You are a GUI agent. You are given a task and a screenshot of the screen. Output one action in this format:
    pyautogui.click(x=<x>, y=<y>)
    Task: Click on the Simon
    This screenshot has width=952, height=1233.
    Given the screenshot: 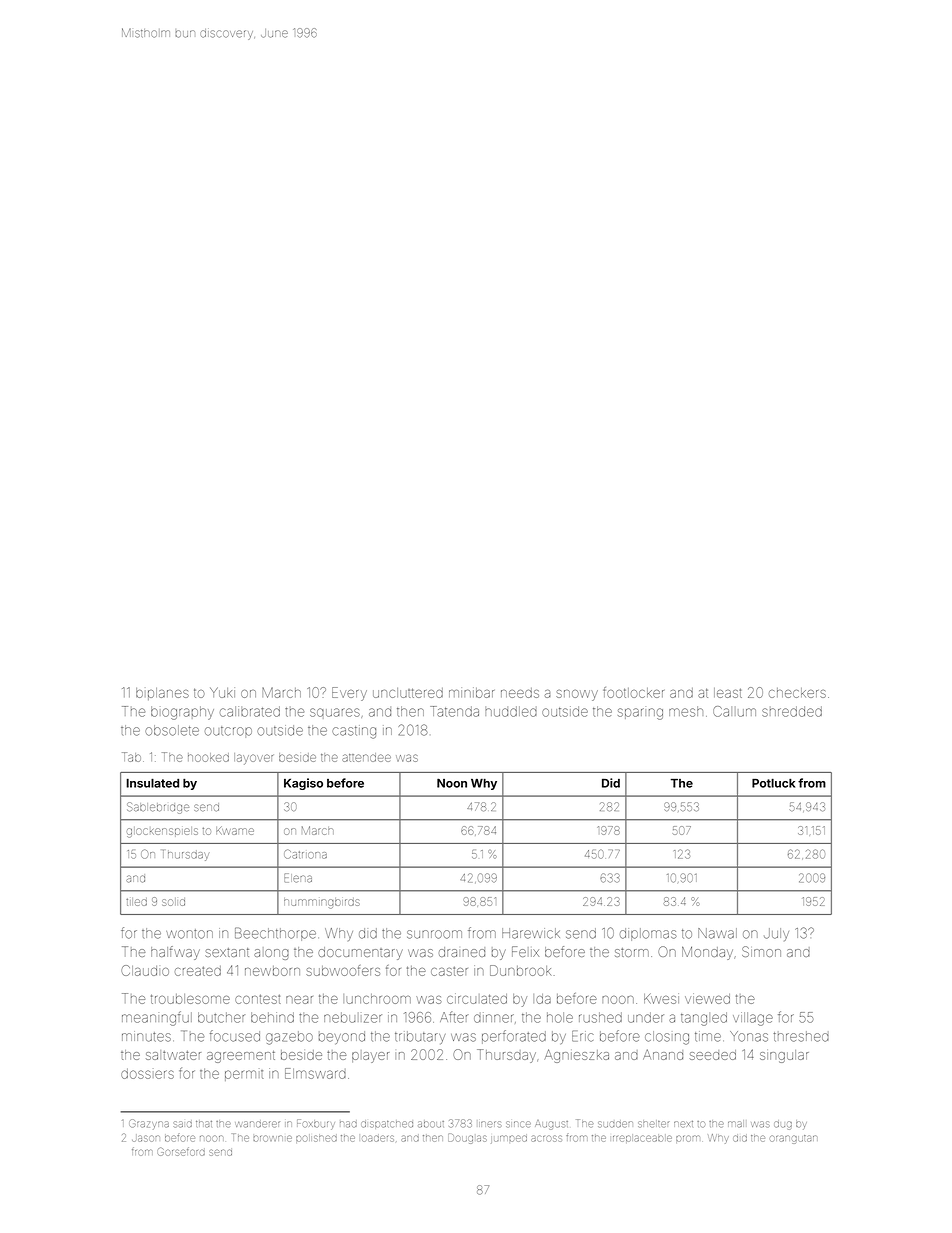 What is the action you would take?
    pyautogui.click(x=761, y=951)
